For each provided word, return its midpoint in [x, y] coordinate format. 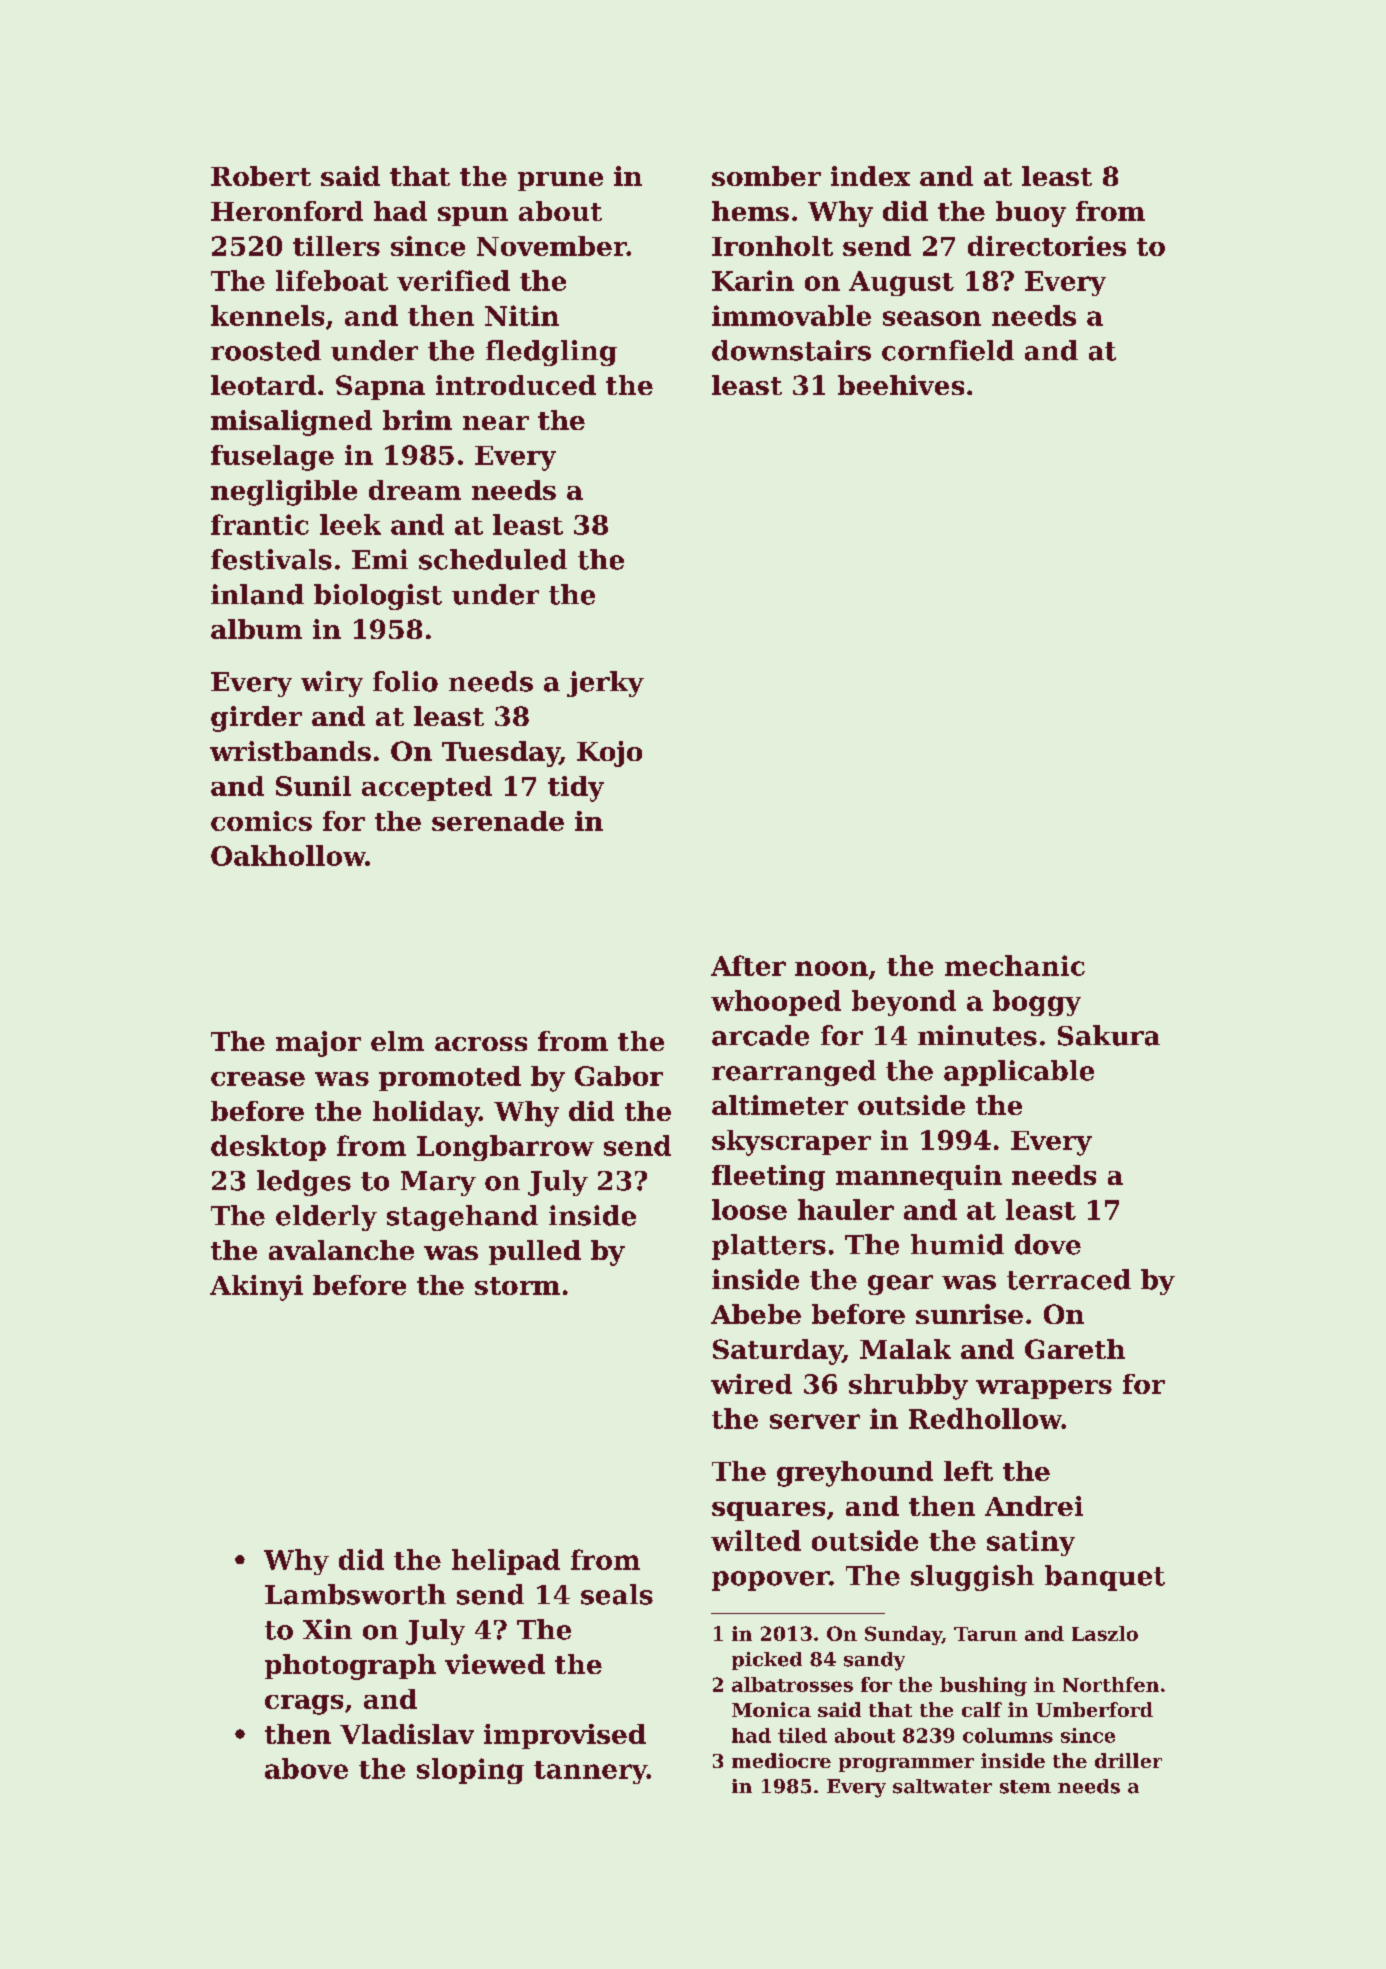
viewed [495, 1664]
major [318, 1044]
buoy [1031, 214]
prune [560, 181]
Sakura [1109, 1035]
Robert [261, 176]
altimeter [780, 1105]
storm [517, 1286]
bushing [983, 1686]
